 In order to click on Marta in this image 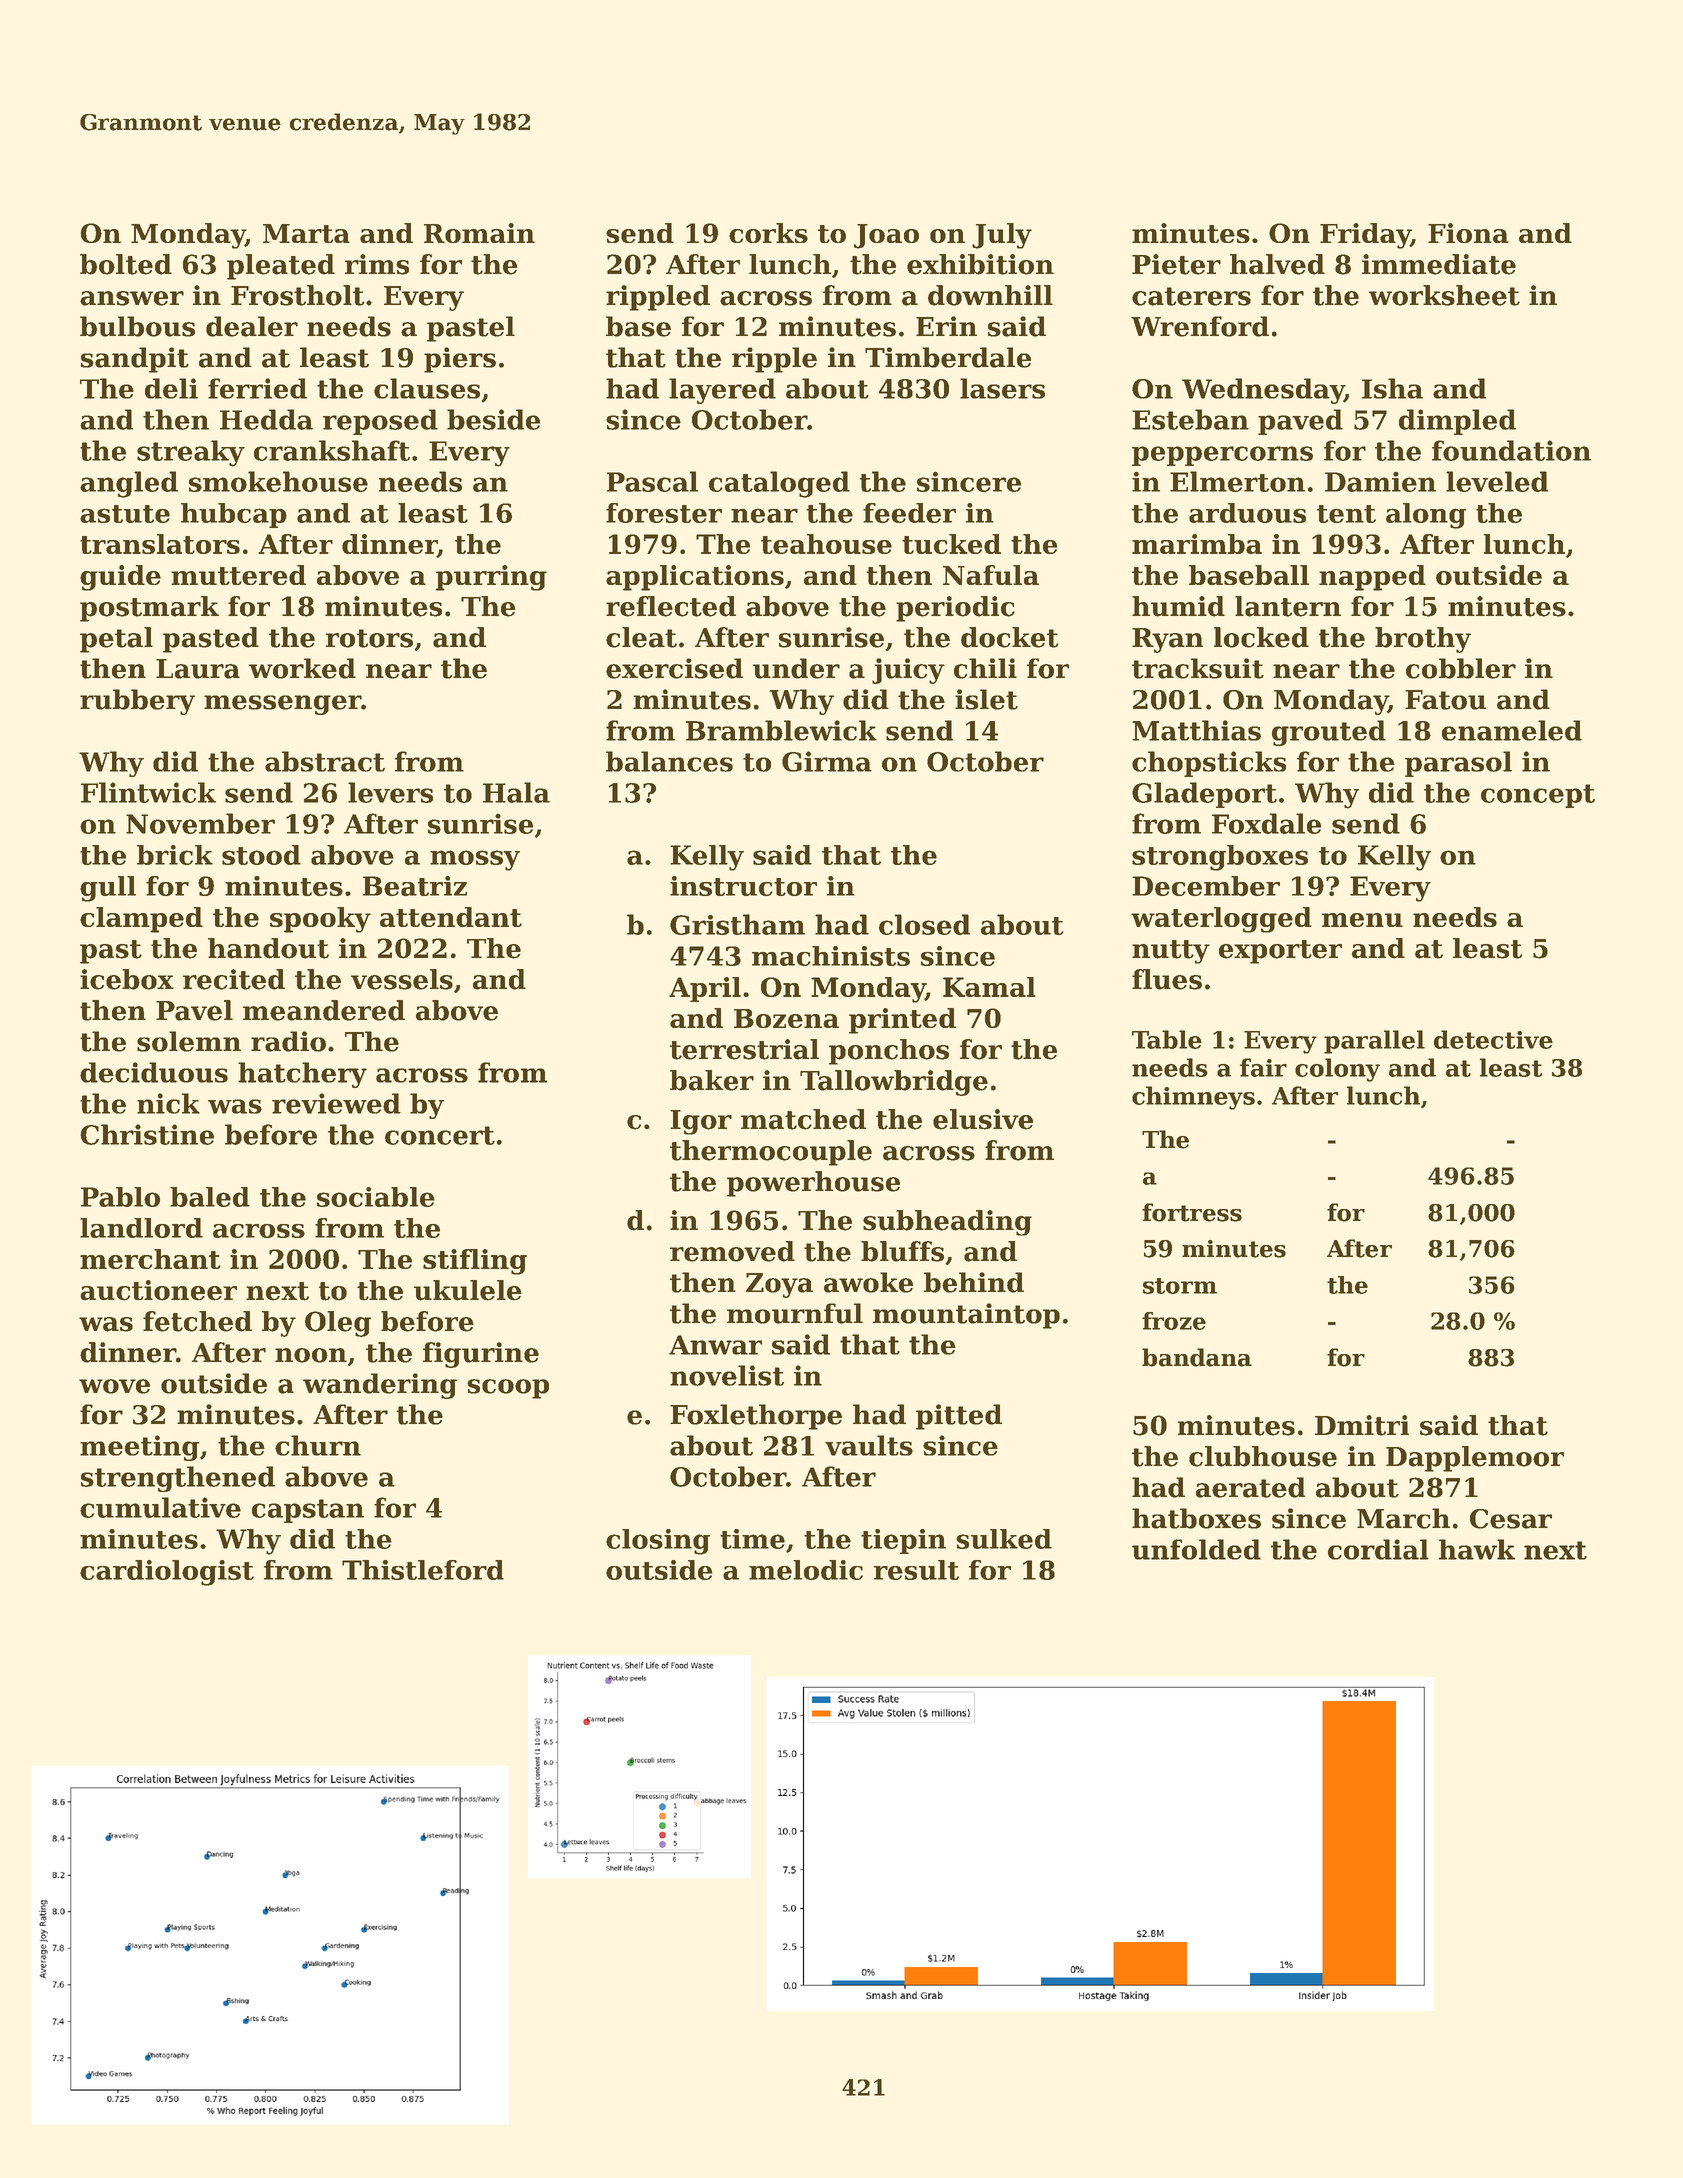, I will do `click(306, 233)`.
